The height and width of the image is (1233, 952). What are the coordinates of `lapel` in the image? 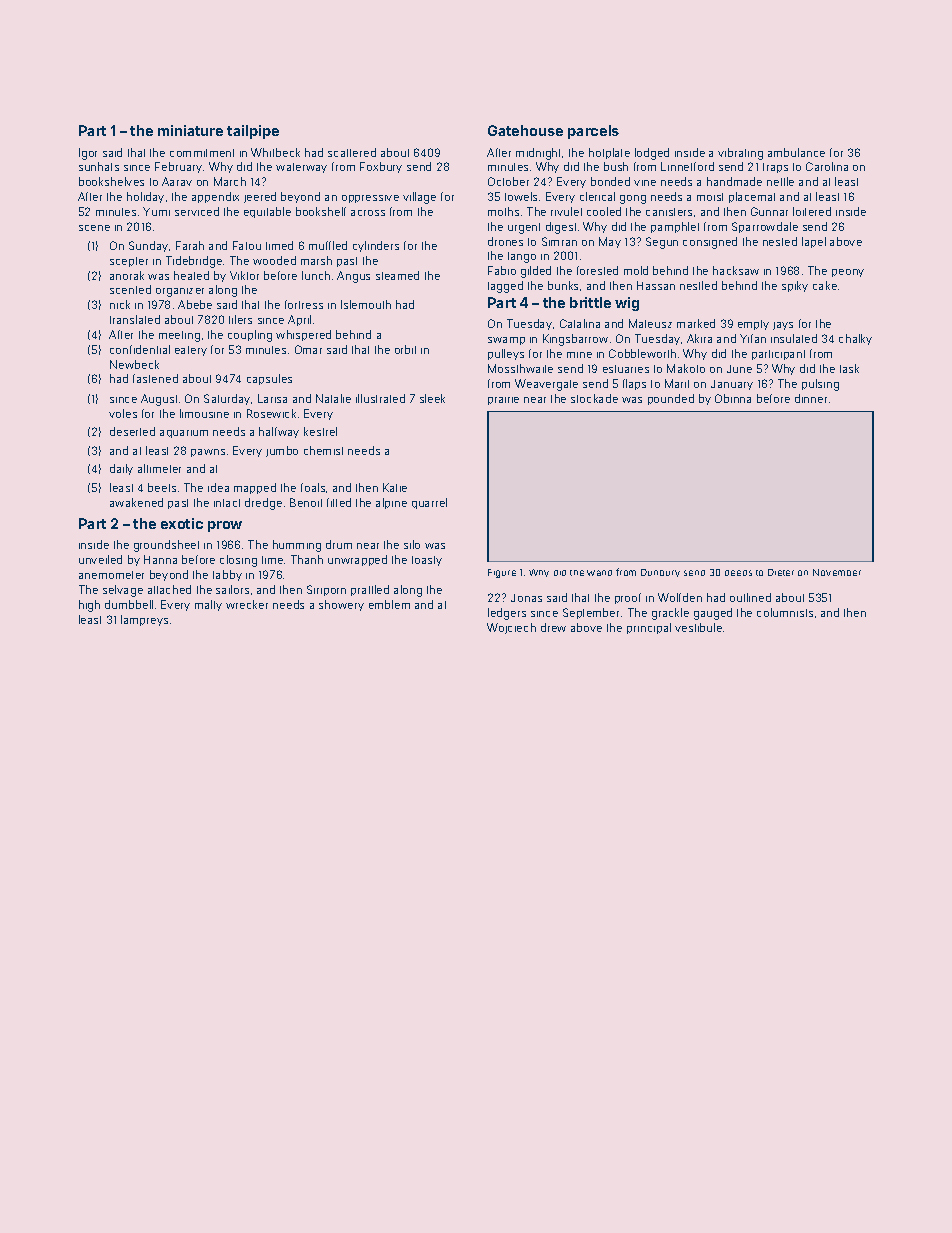 It's located at (814, 242).
